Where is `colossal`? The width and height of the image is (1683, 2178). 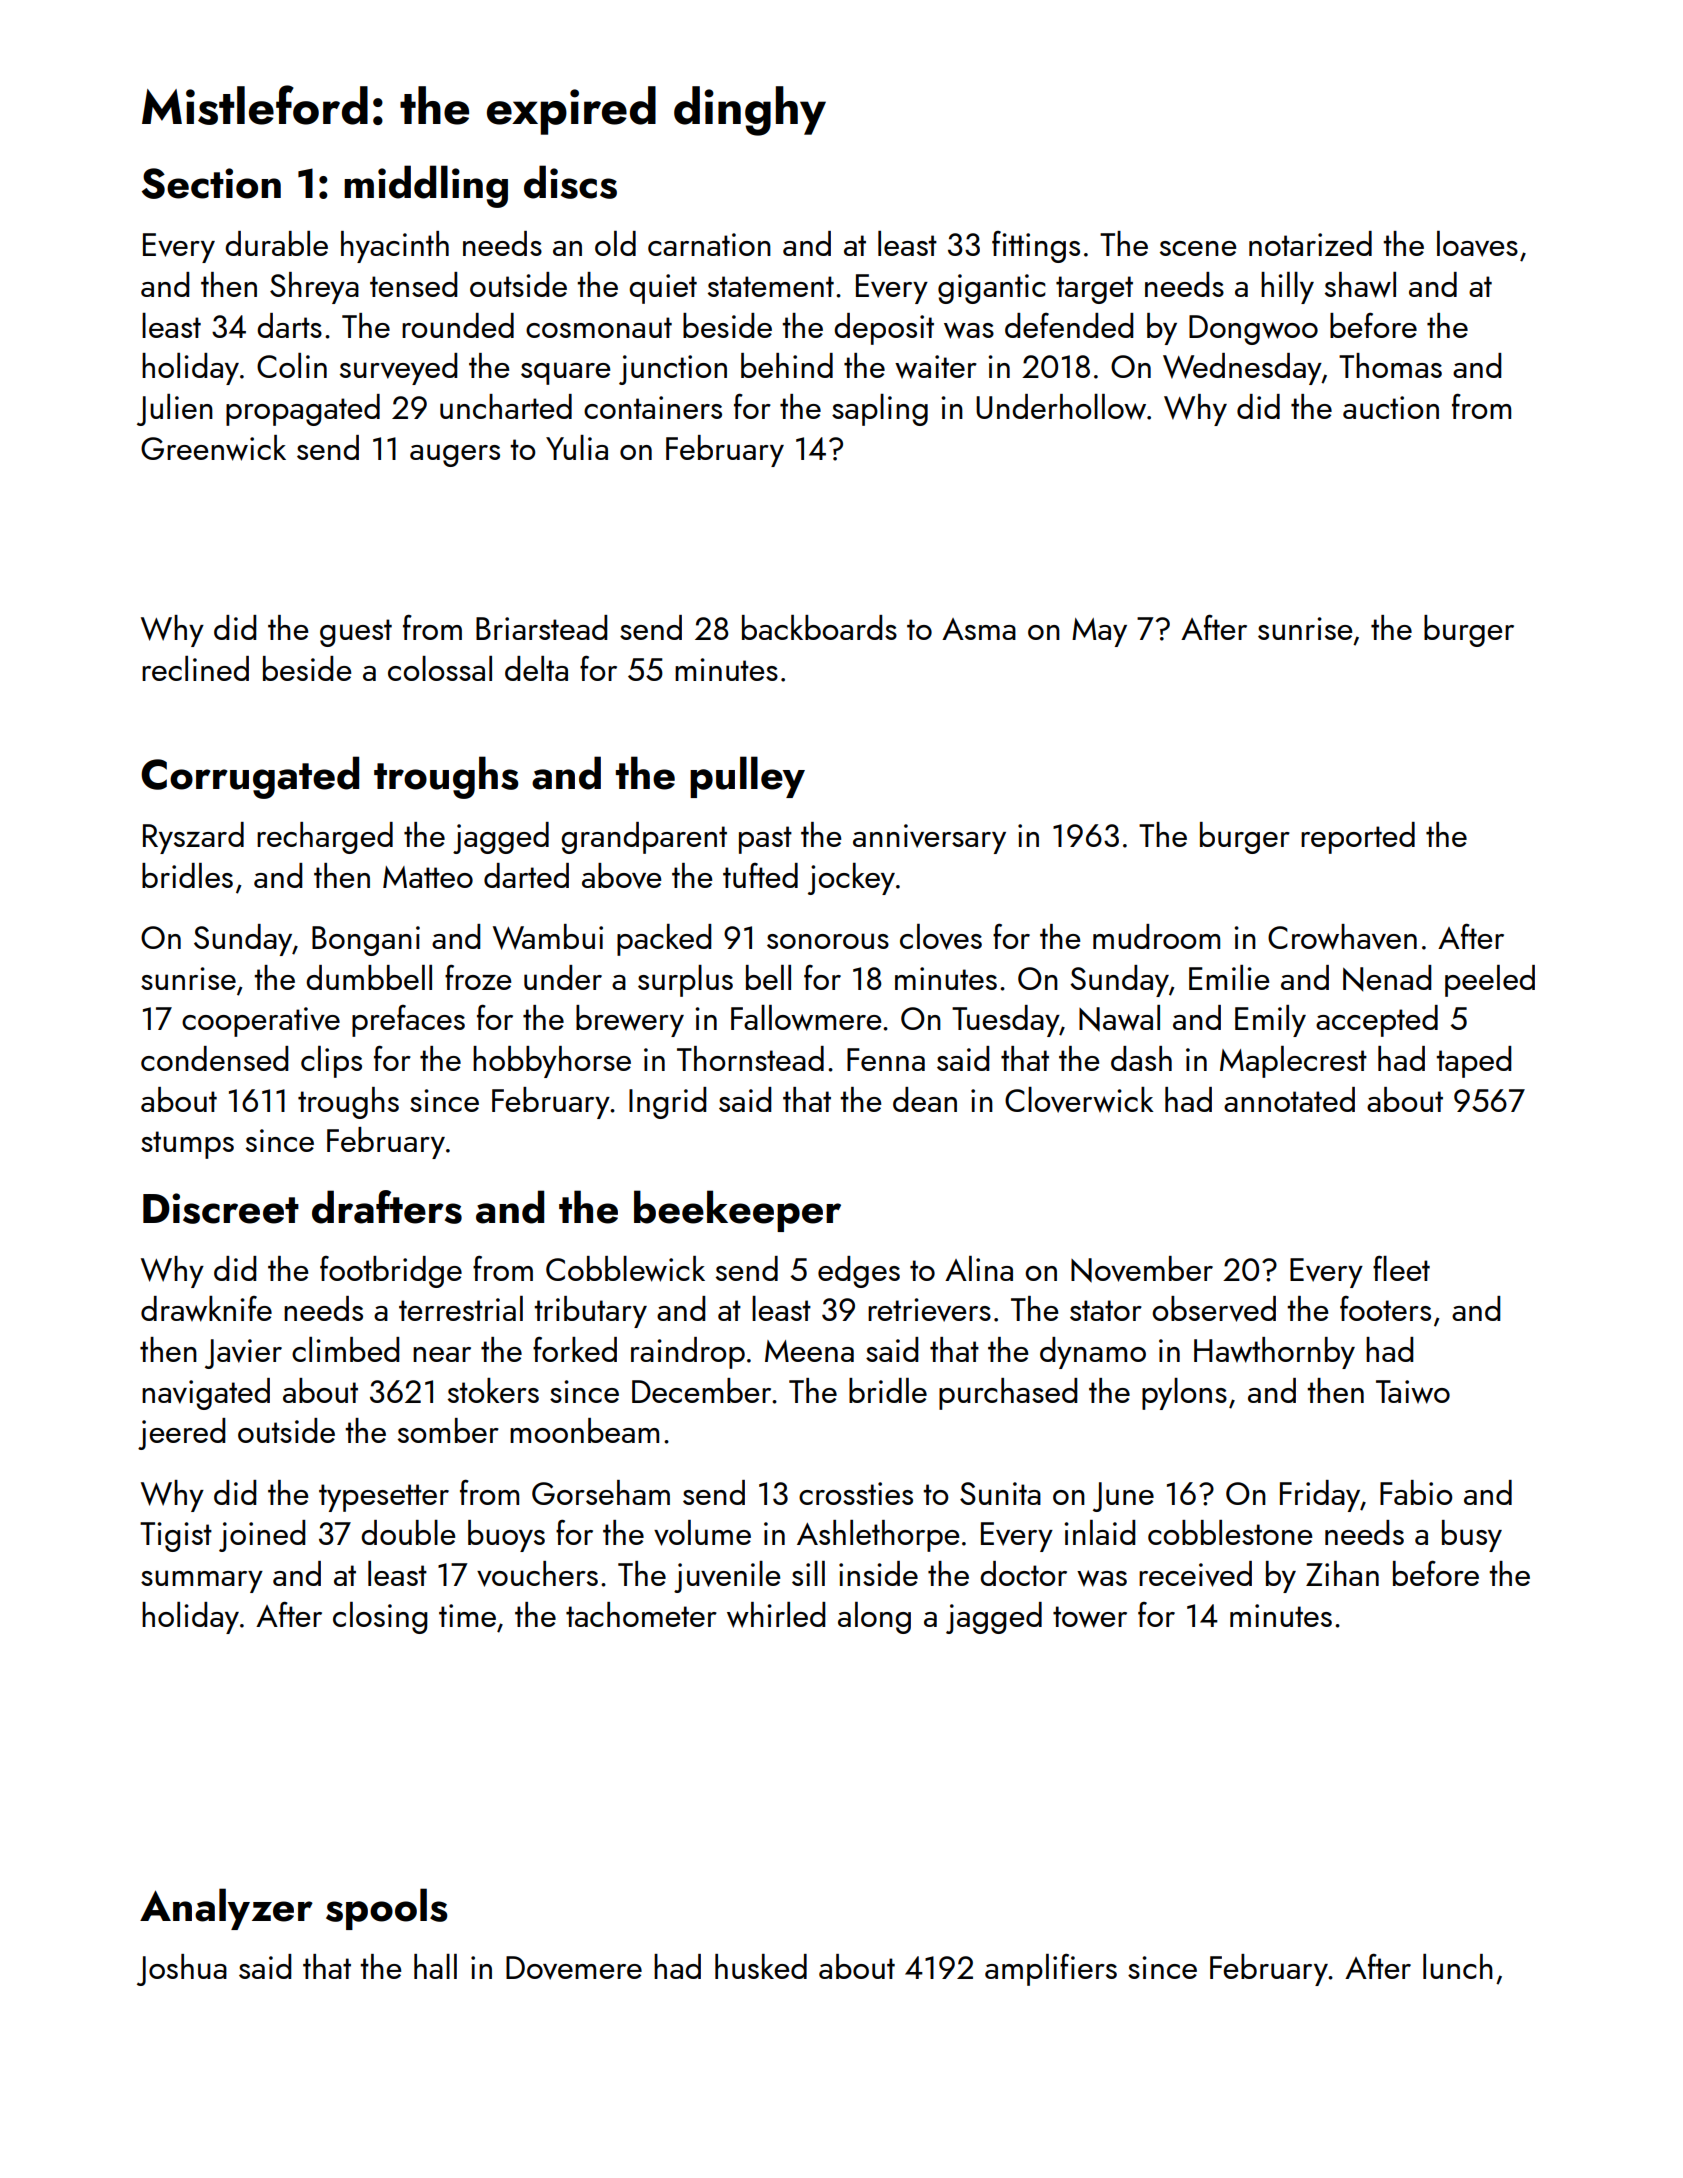 colossal is located at coordinates (440, 668).
